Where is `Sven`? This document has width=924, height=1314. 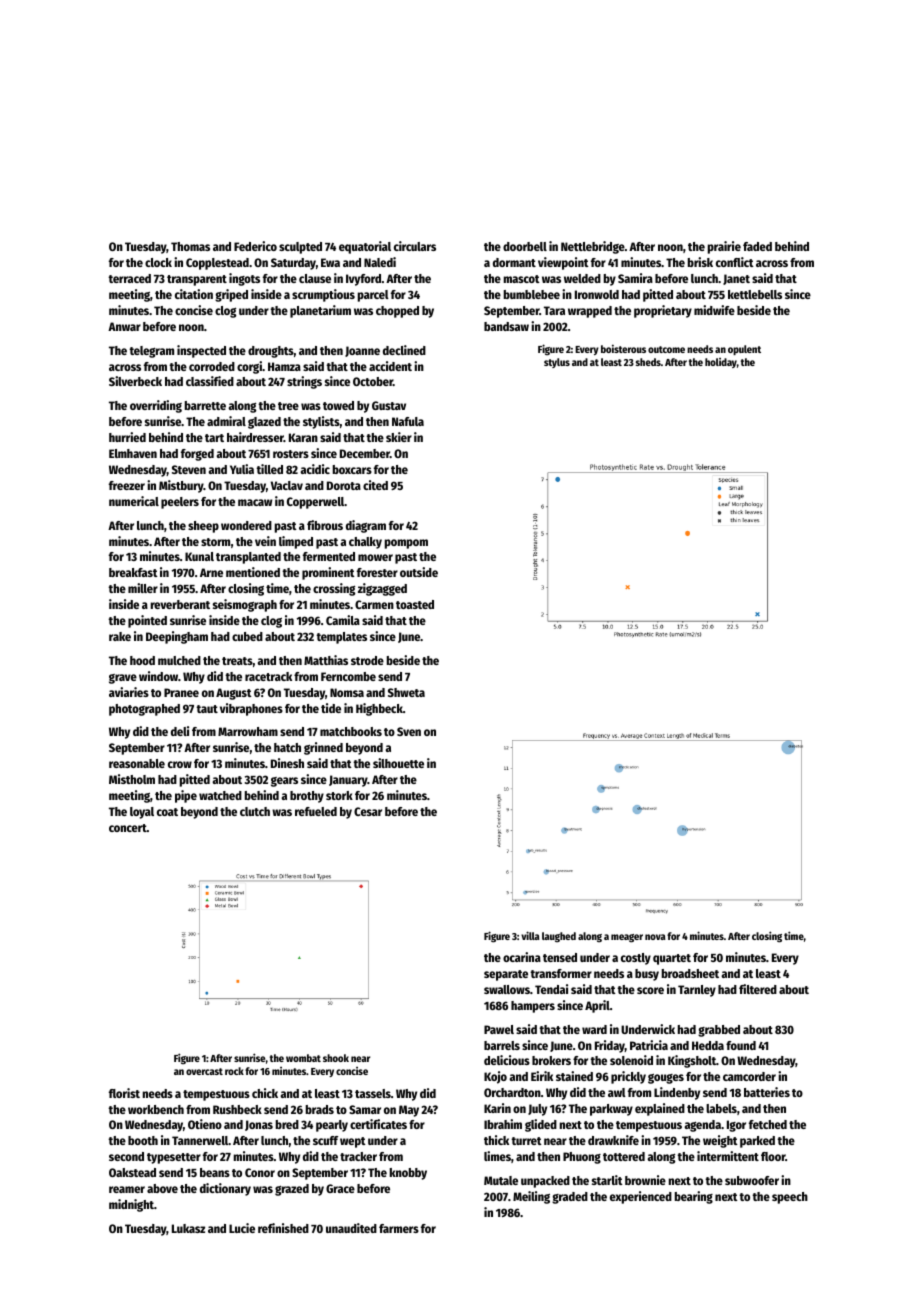 Sven is located at coordinates (409, 731).
